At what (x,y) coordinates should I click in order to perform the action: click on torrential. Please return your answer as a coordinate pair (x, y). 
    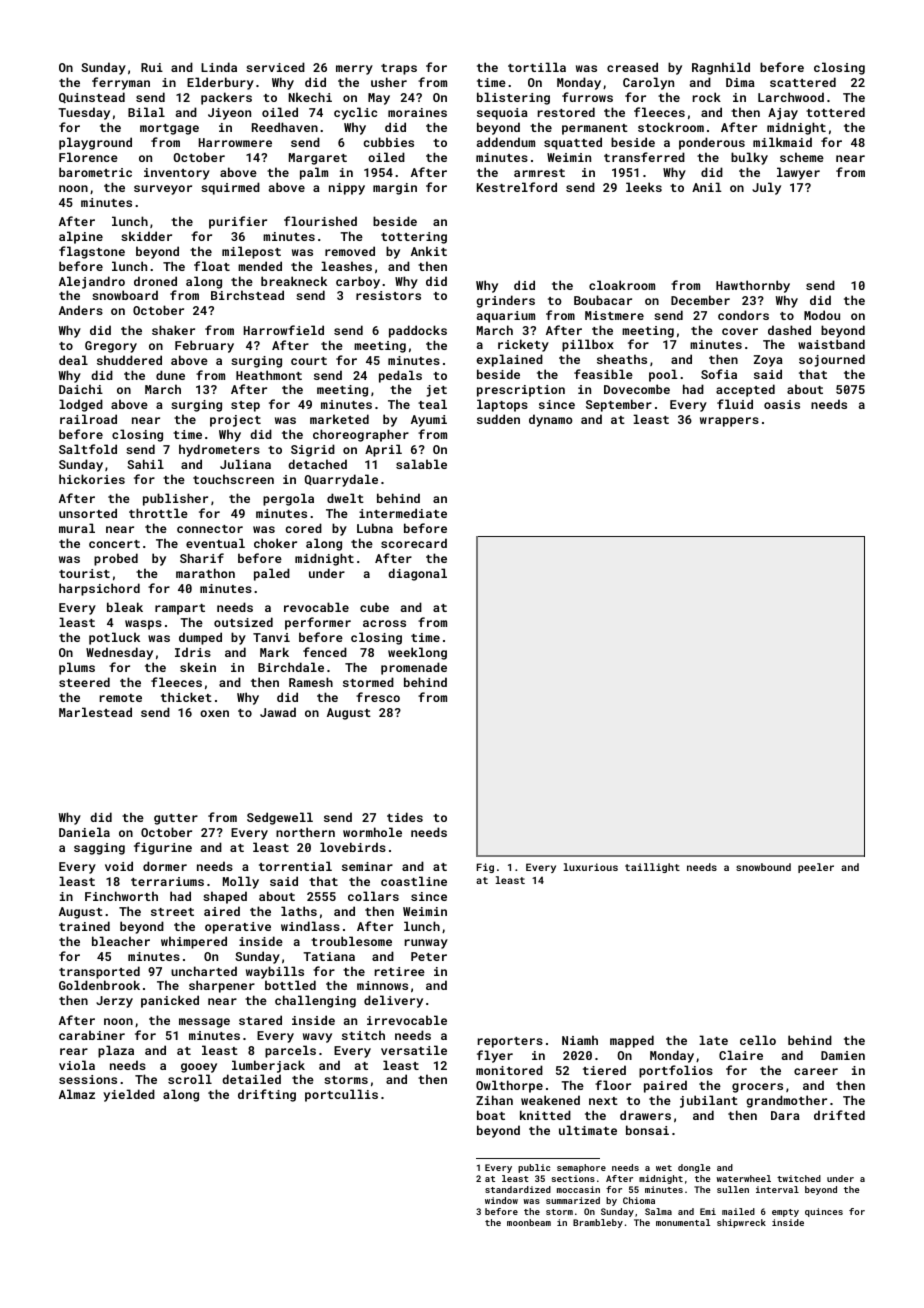
    Looking at the image, I should click on (295, 866).
